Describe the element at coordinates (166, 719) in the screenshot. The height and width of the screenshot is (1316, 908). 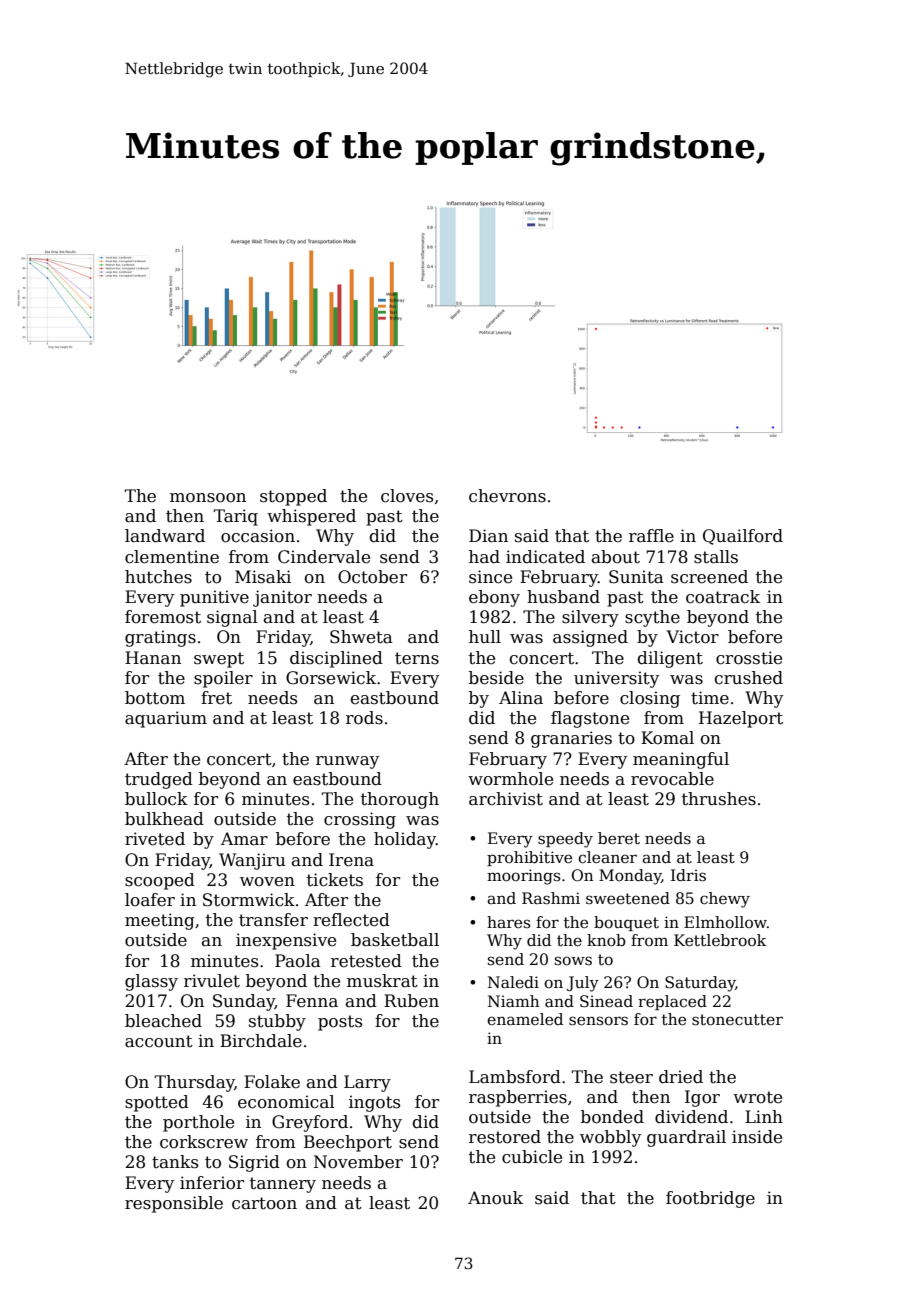
I see `aquarium` at that location.
